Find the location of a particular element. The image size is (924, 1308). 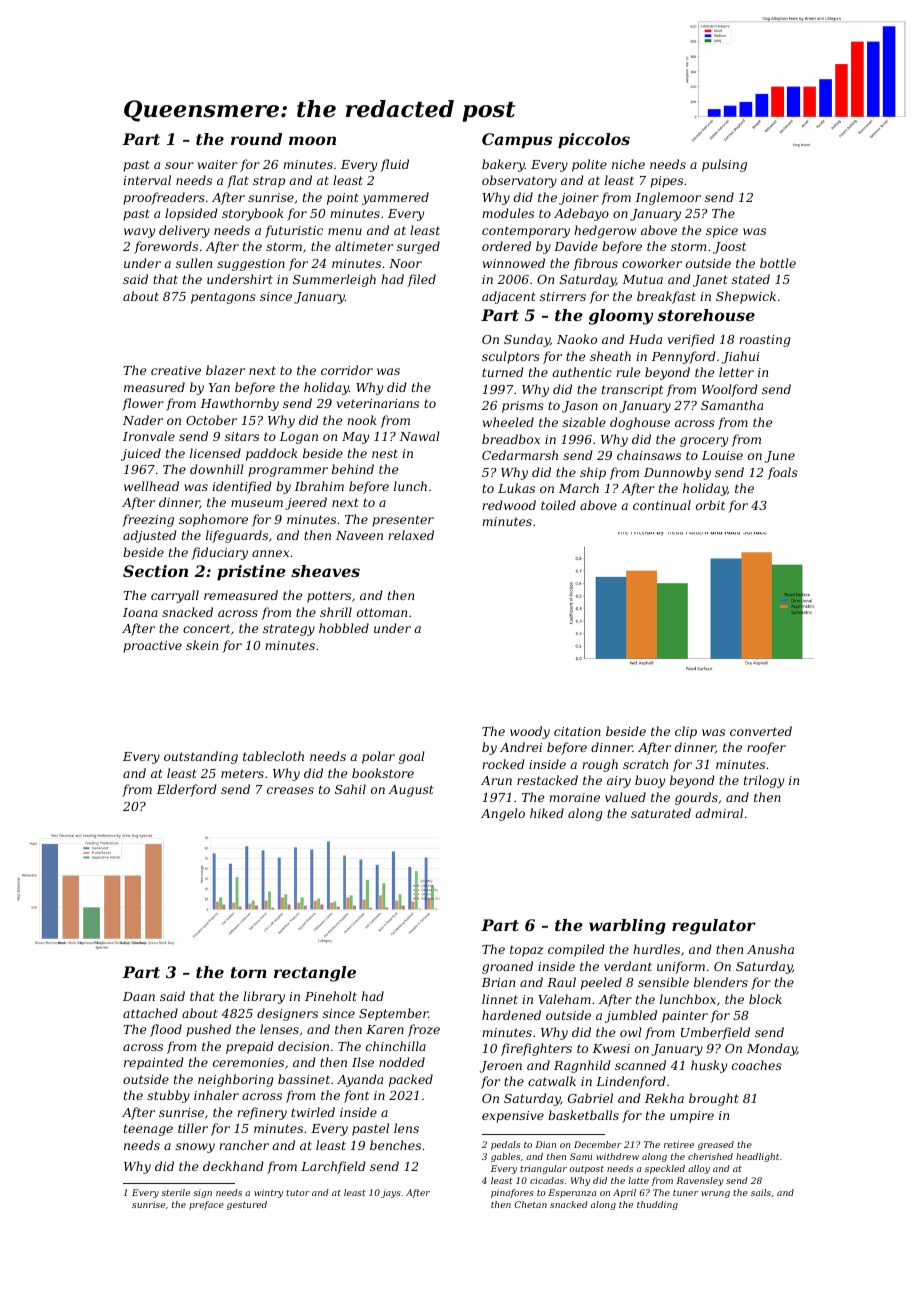

gloomy is located at coordinates (621, 317).
